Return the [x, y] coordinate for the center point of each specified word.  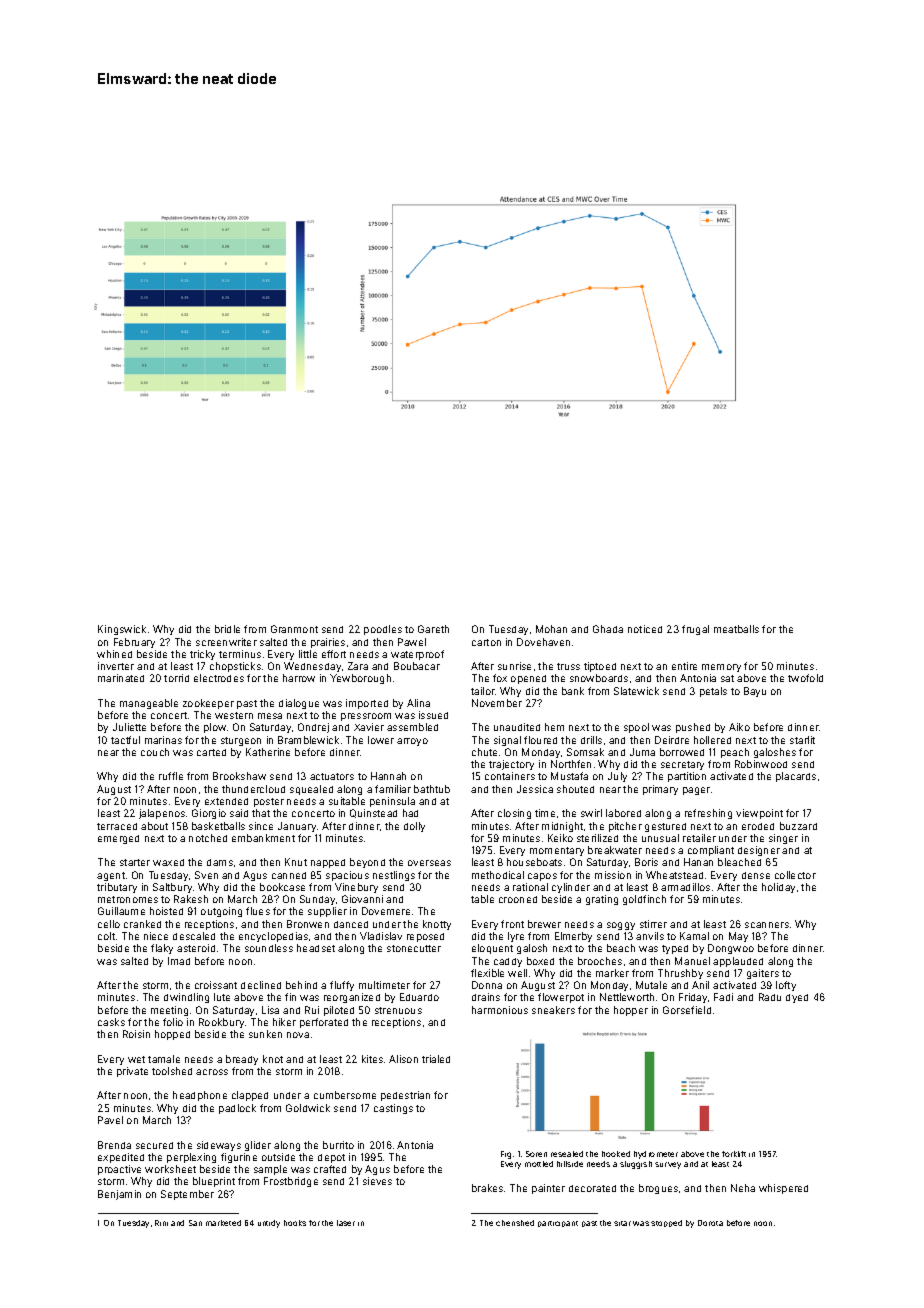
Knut [296, 862]
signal [507, 741]
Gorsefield [687, 1010]
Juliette [129, 727]
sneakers [553, 1010]
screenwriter [226, 642]
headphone [200, 1096]
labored [623, 813]
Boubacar [417, 666]
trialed [436, 1059]
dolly [414, 827]
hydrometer [656, 1155]
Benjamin [119, 1195]
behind [301, 985]
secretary [682, 765]
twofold [805, 678]
